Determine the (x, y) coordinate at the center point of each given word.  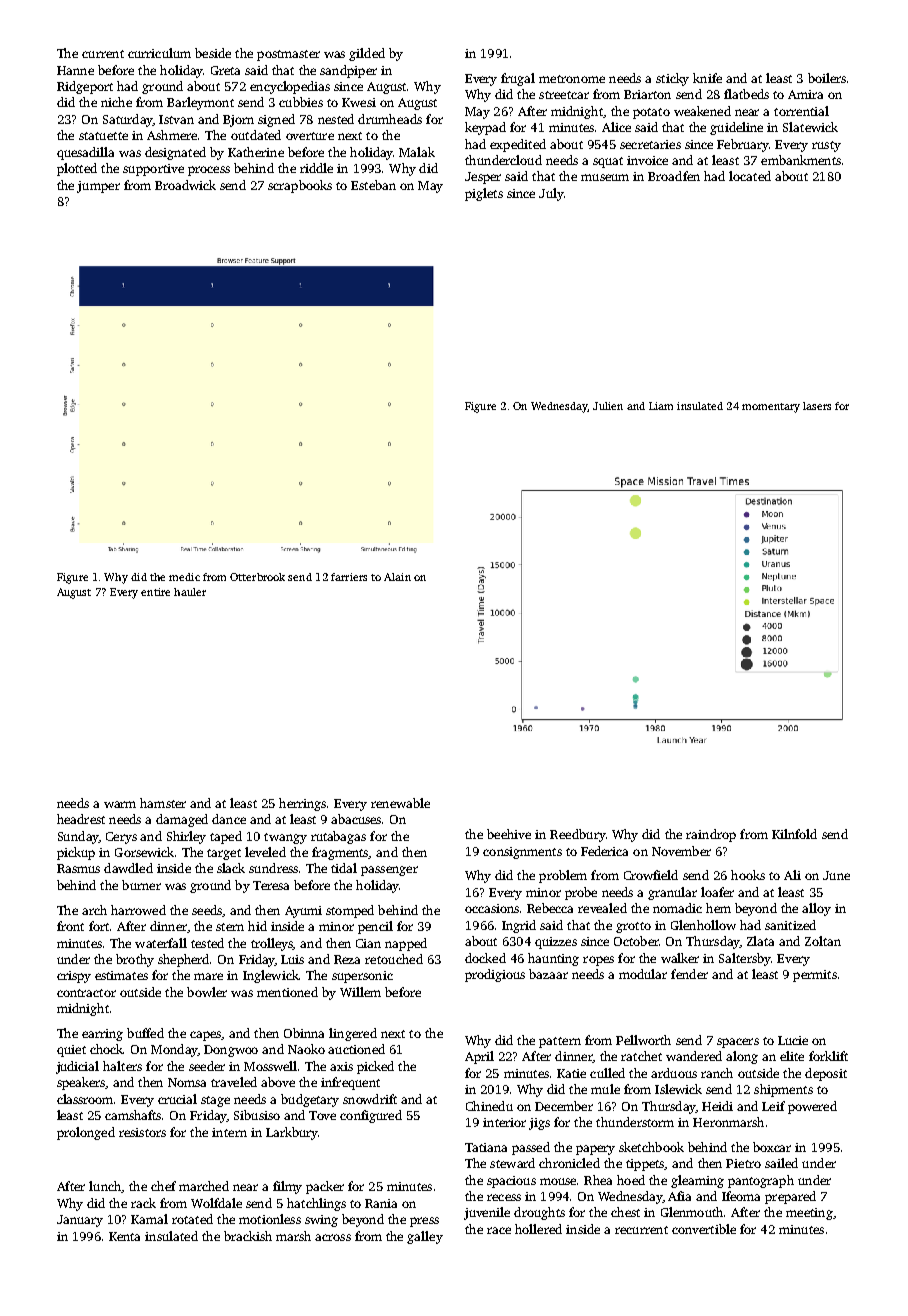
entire (155, 592)
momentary (771, 408)
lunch (105, 1187)
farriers (349, 577)
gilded (367, 54)
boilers (827, 78)
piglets (484, 194)
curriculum (159, 53)
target (224, 854)
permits (815, 976)
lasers (817, 406)
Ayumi (303, 912)
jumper (98, 187)
